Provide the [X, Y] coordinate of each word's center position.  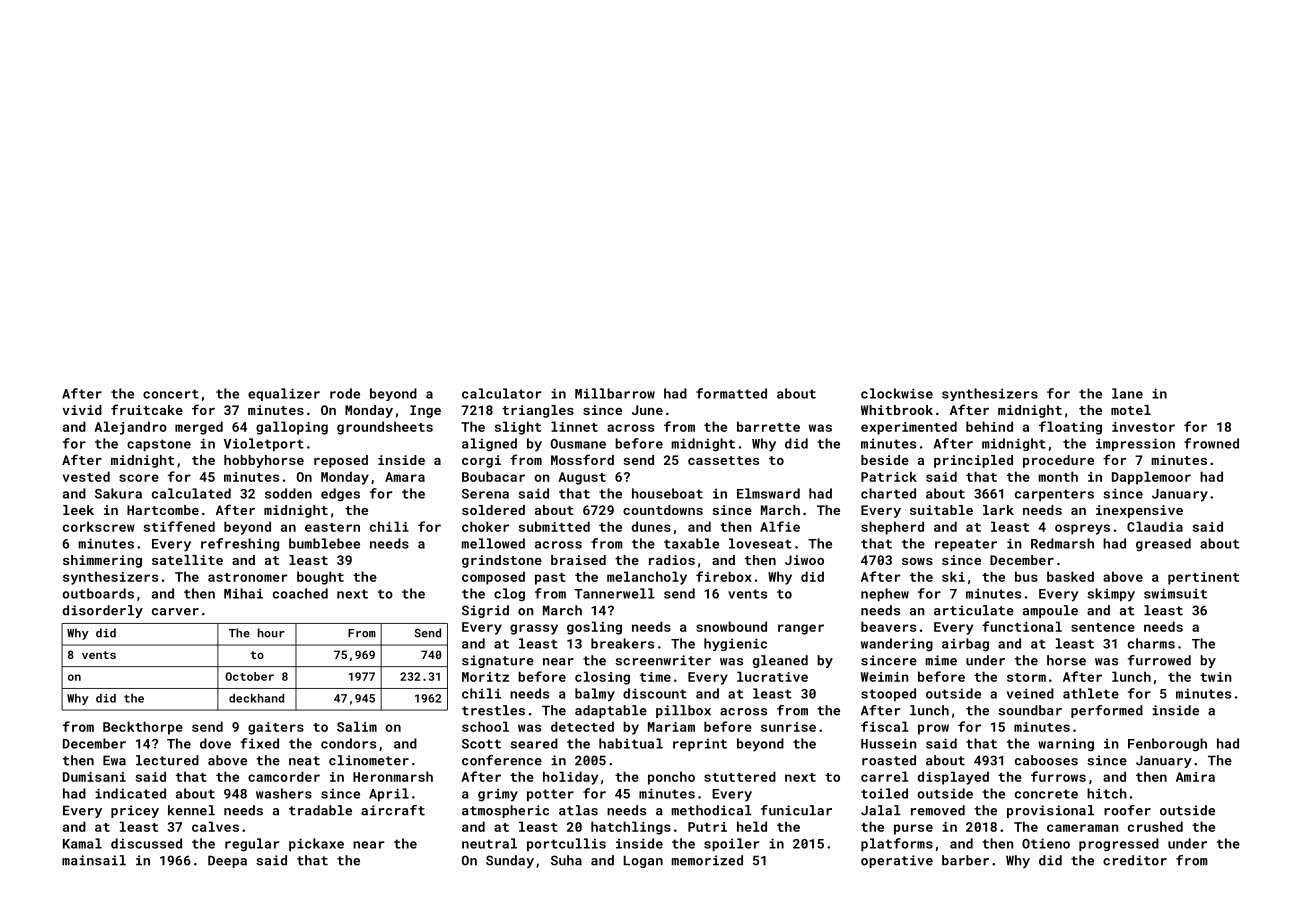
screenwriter [663, 660]
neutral [489, 843]
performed [1107, 711]
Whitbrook [897, 410]
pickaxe [316, 844]
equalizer [284, 394]
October [249, 676]
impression [1135, 444]
